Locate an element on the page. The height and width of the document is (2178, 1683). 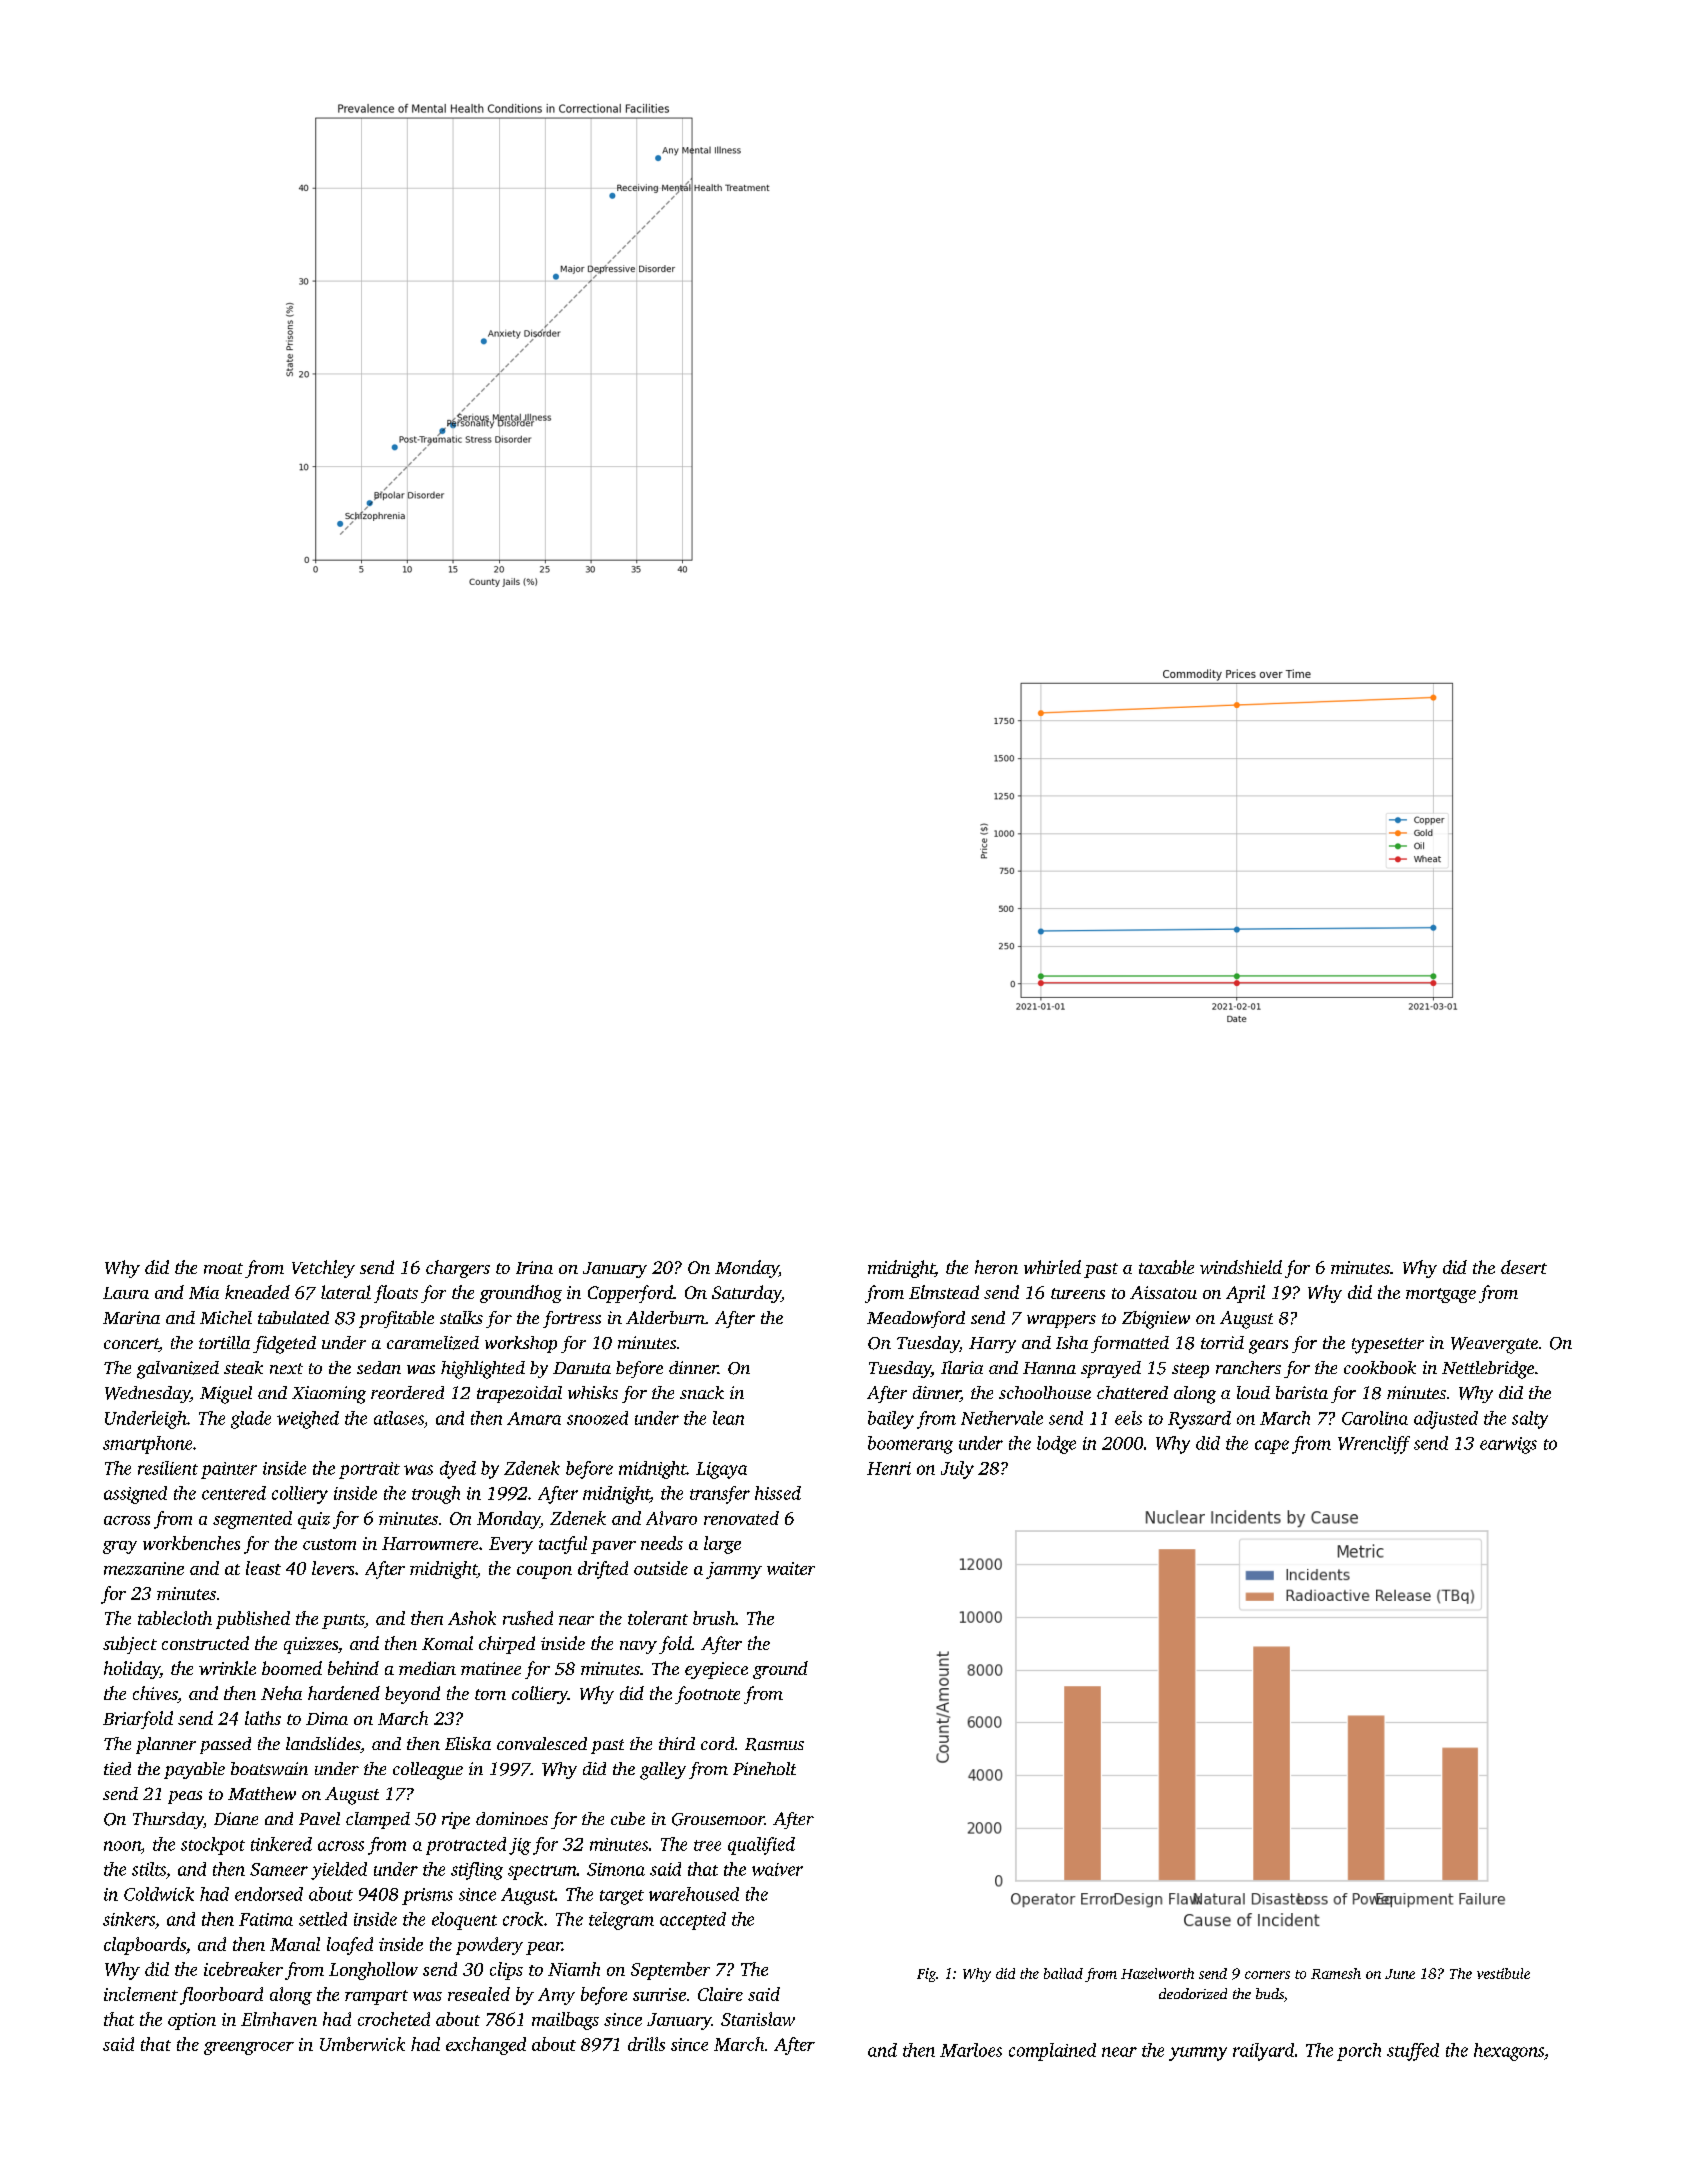
concert is located at coordinates (131, 1345).
